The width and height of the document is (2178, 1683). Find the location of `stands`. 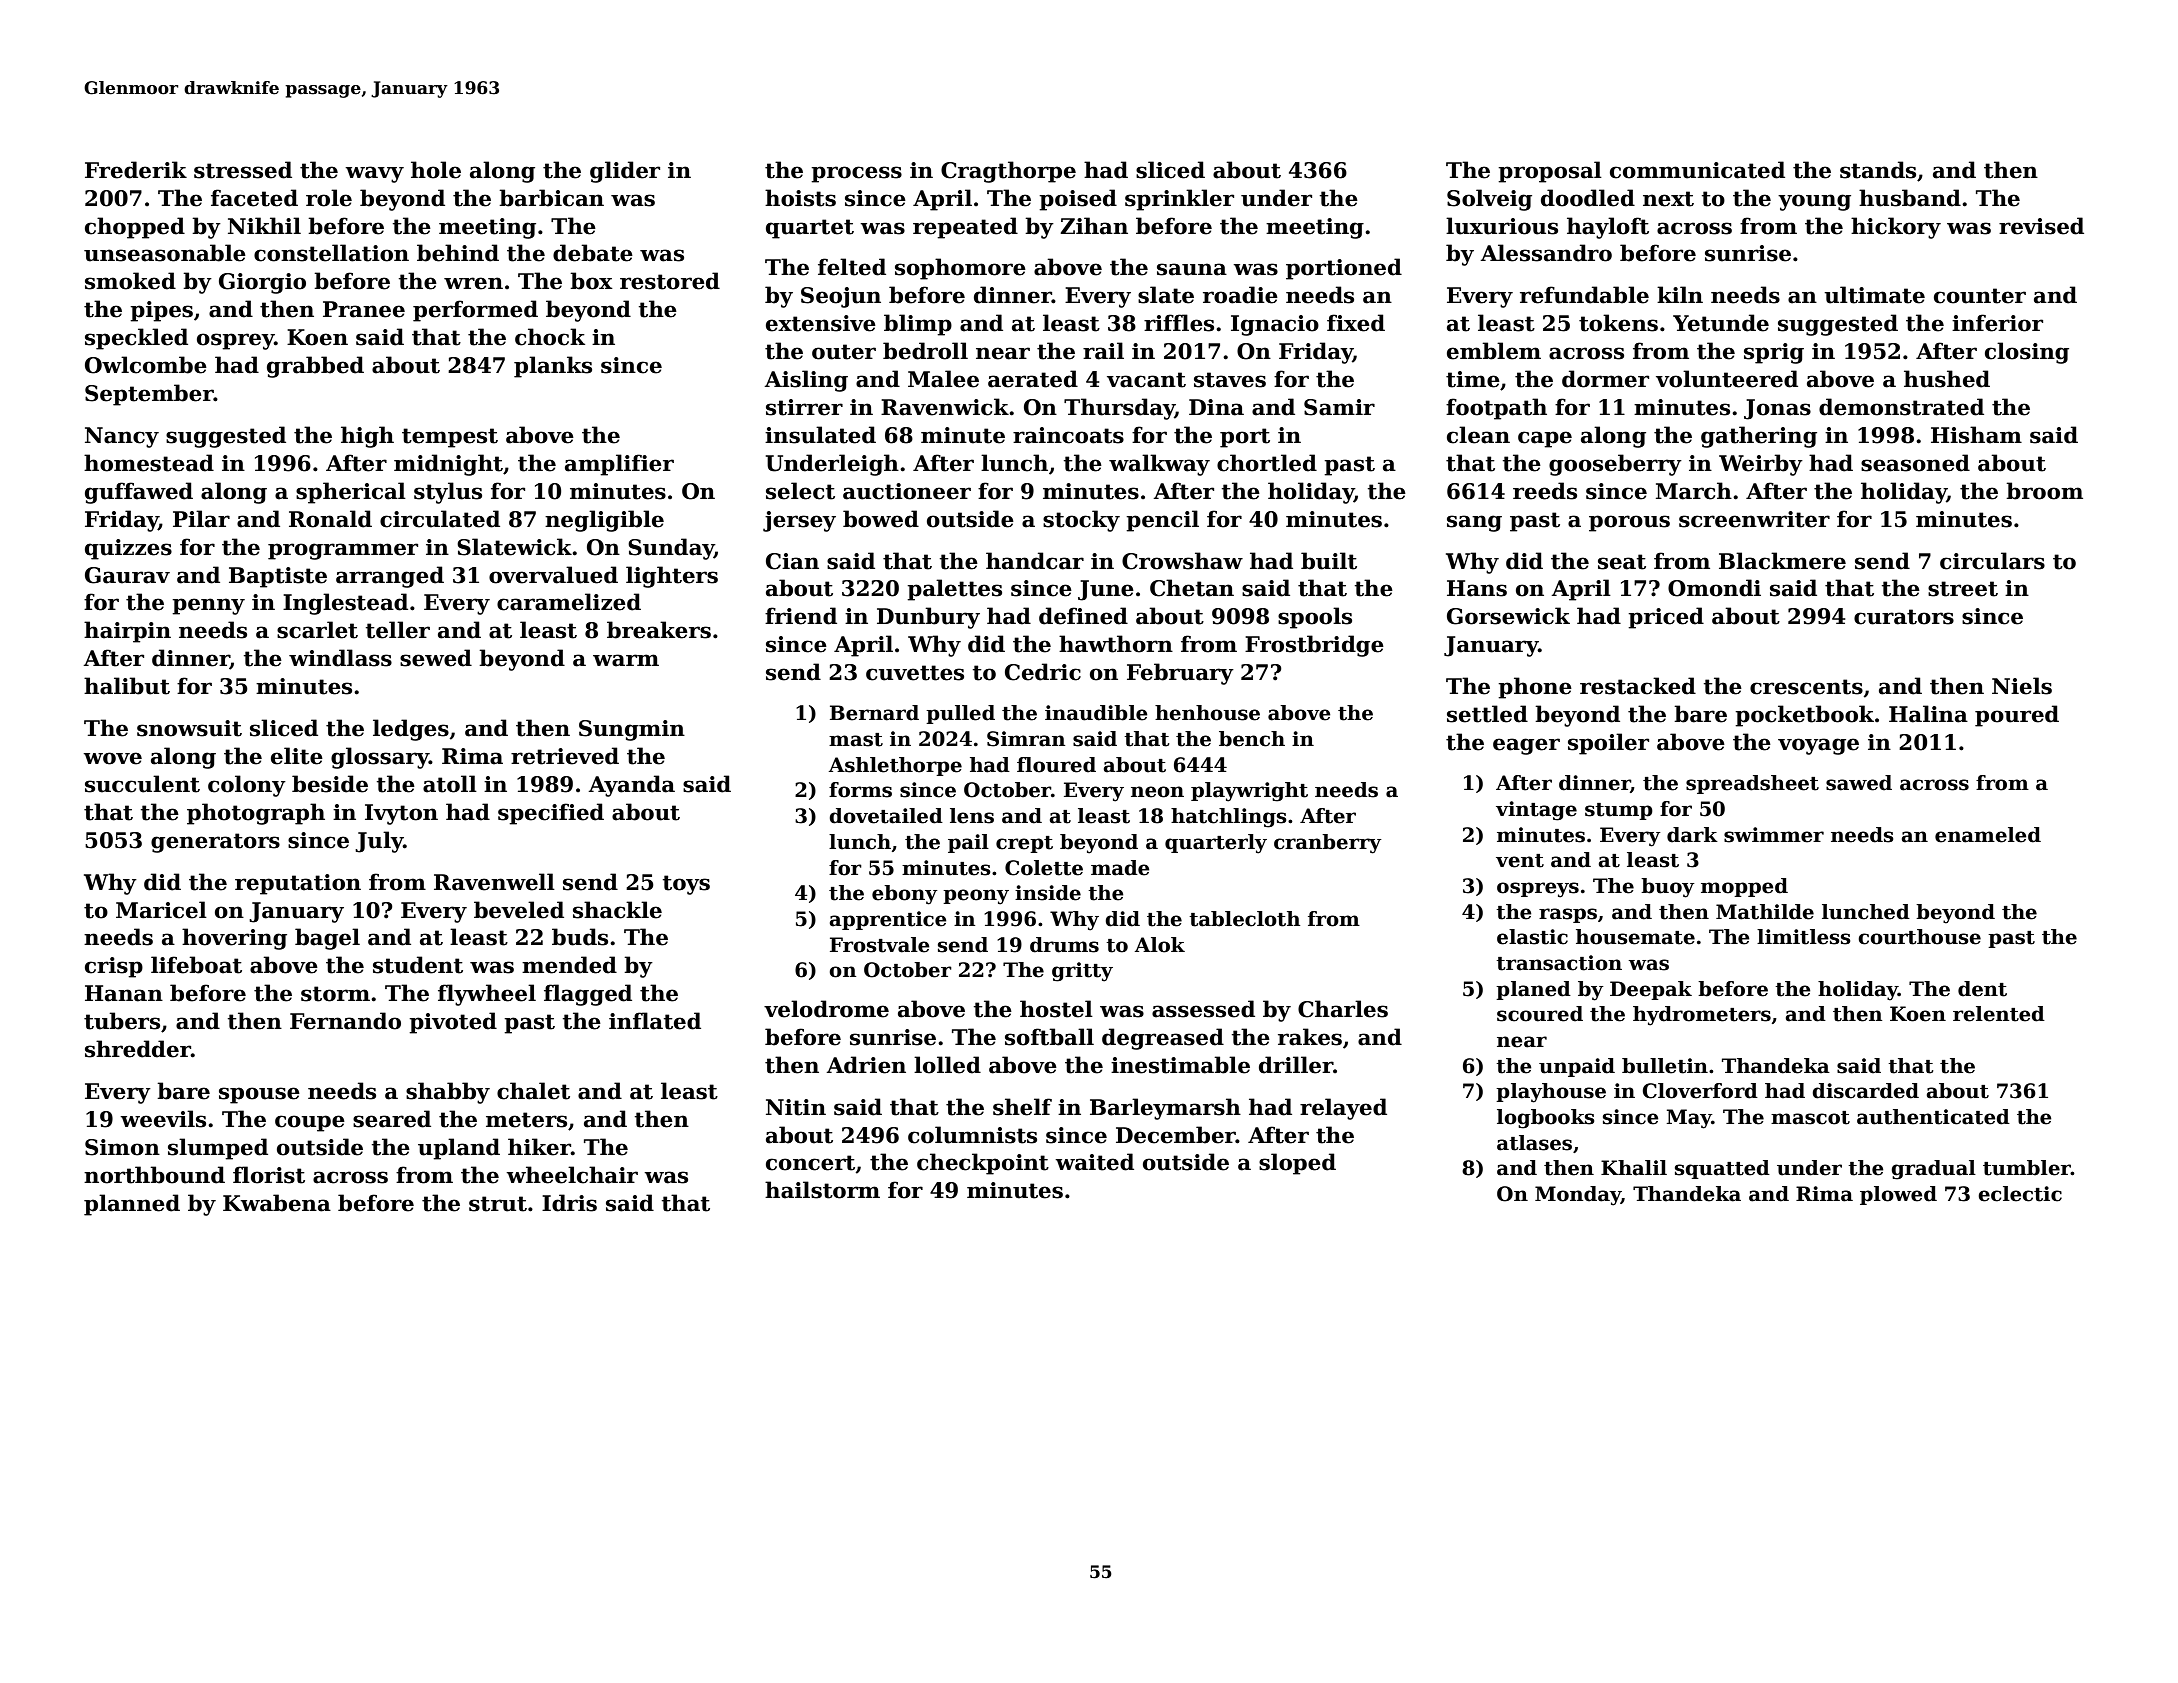

stands is located at coordinates (1878, 170).
